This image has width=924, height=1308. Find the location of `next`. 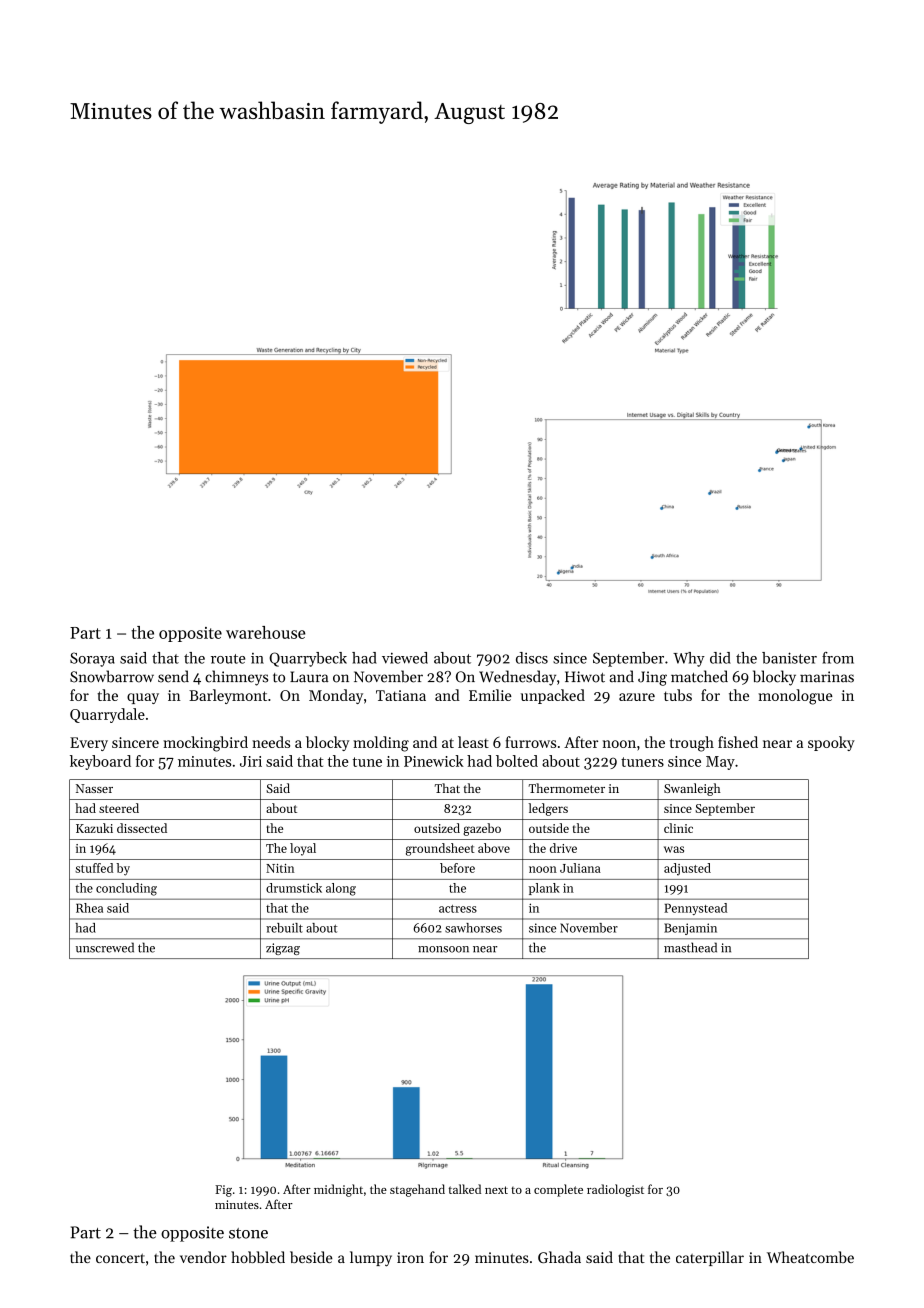

next is located at coordinates (496, 1190).
